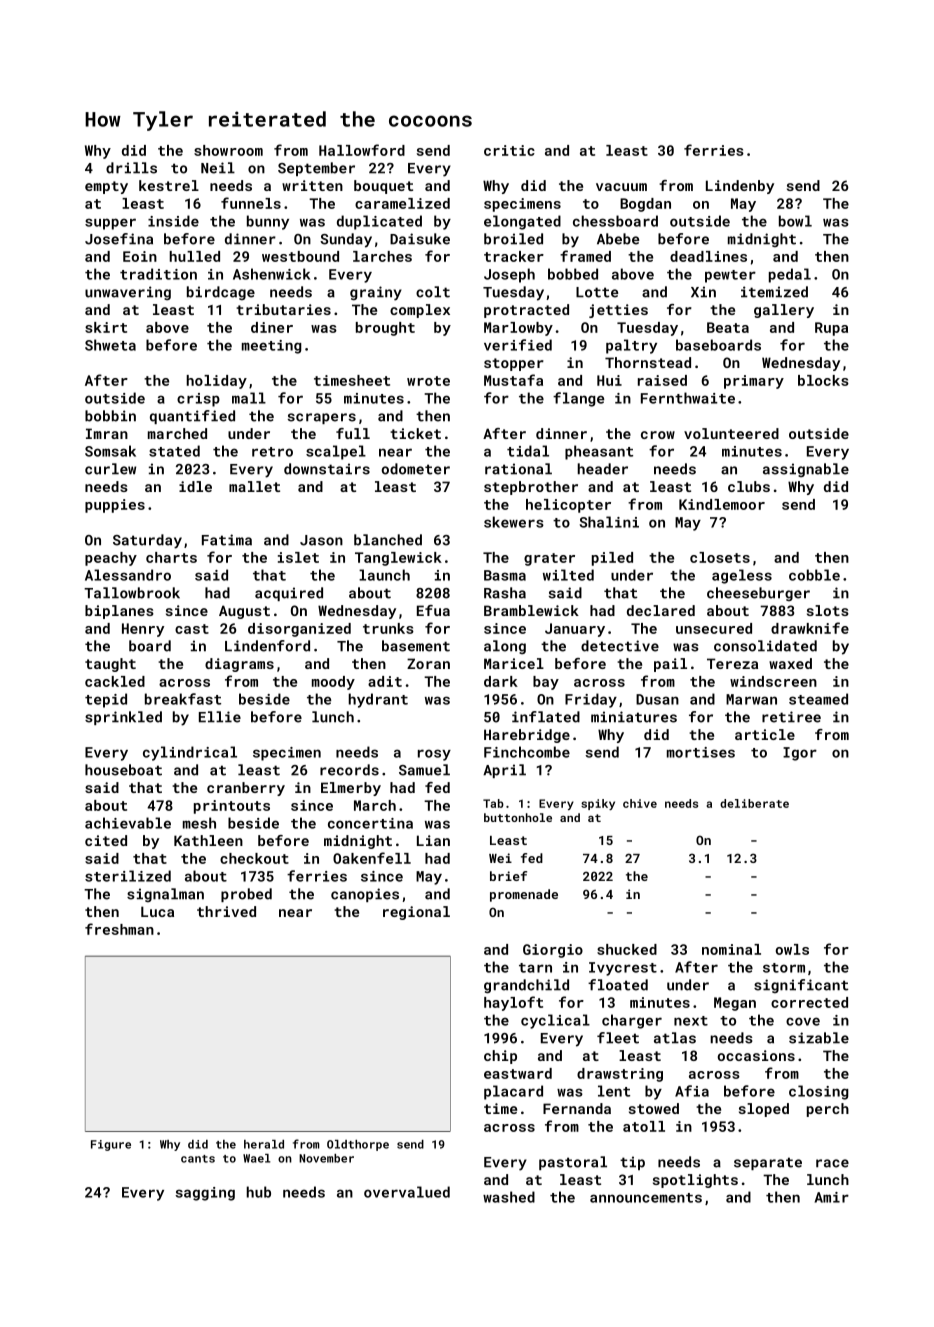 The image size is (934, 1327). Describe the element at coordinates (740, 187) in the screenshot. I see `Lindenby` at that location.
